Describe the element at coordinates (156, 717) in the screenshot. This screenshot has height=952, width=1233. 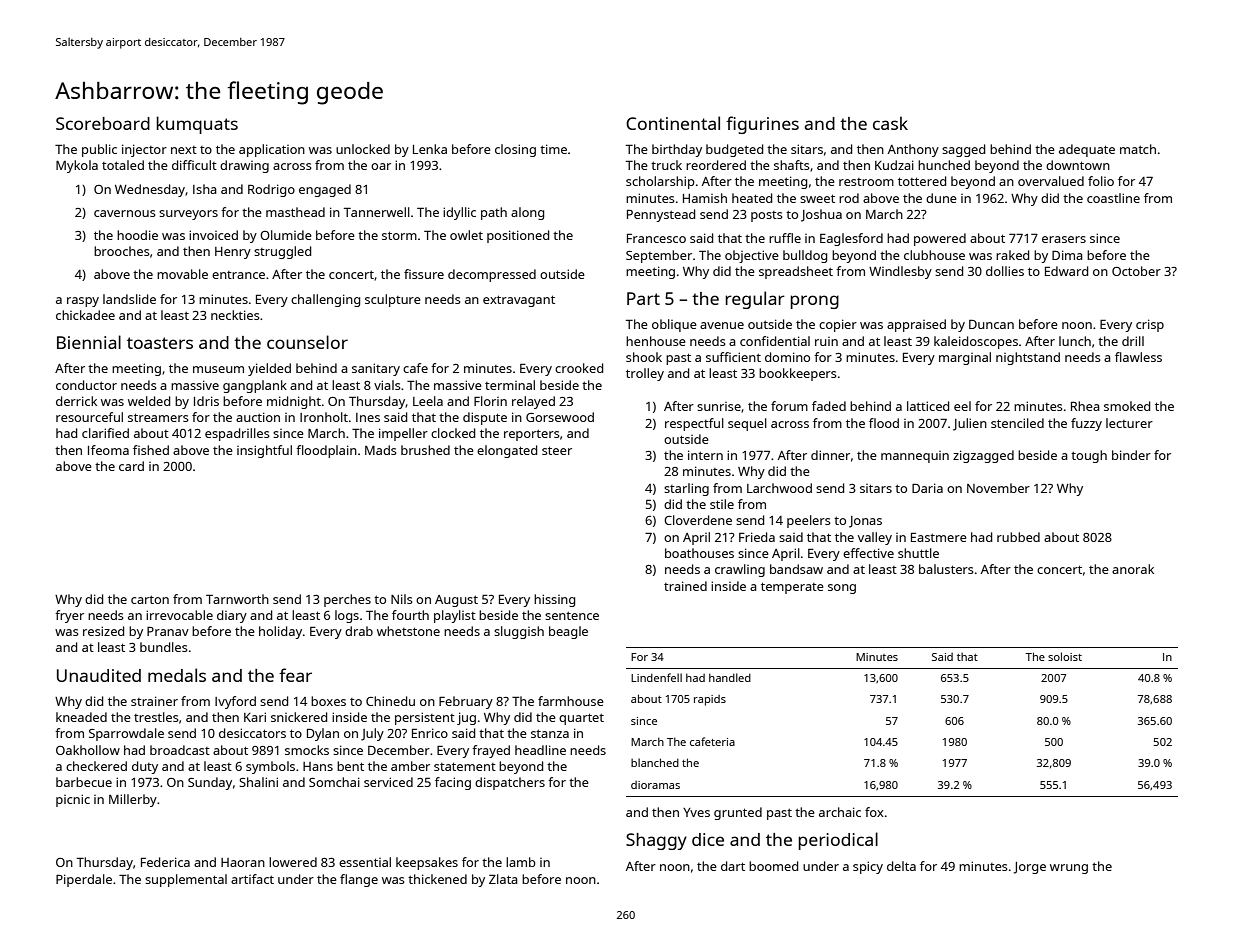
I see `trestles` at that location.
